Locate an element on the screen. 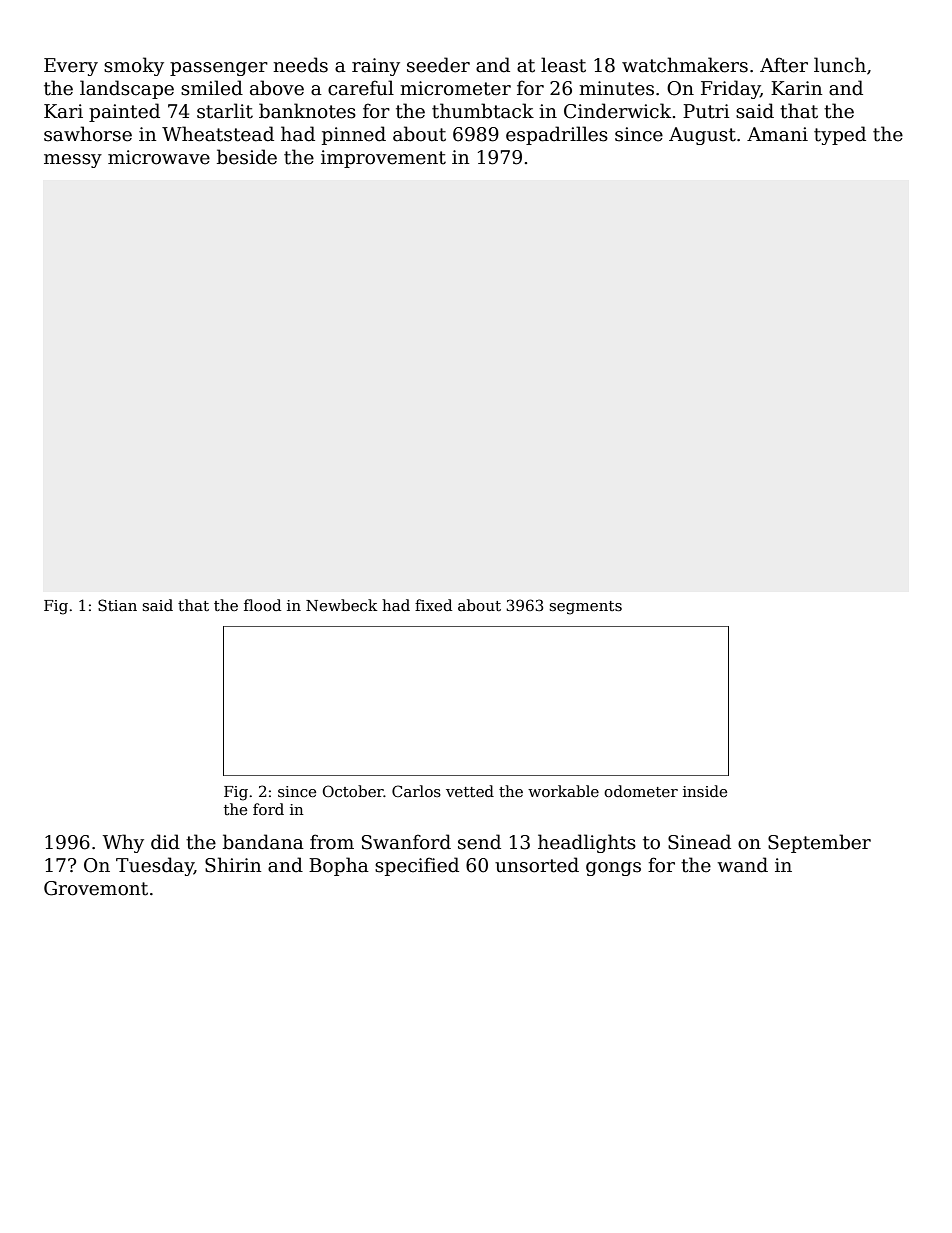 The height and width of the screenshot is (1233, 952). After is located at coordinates (784, 65).
